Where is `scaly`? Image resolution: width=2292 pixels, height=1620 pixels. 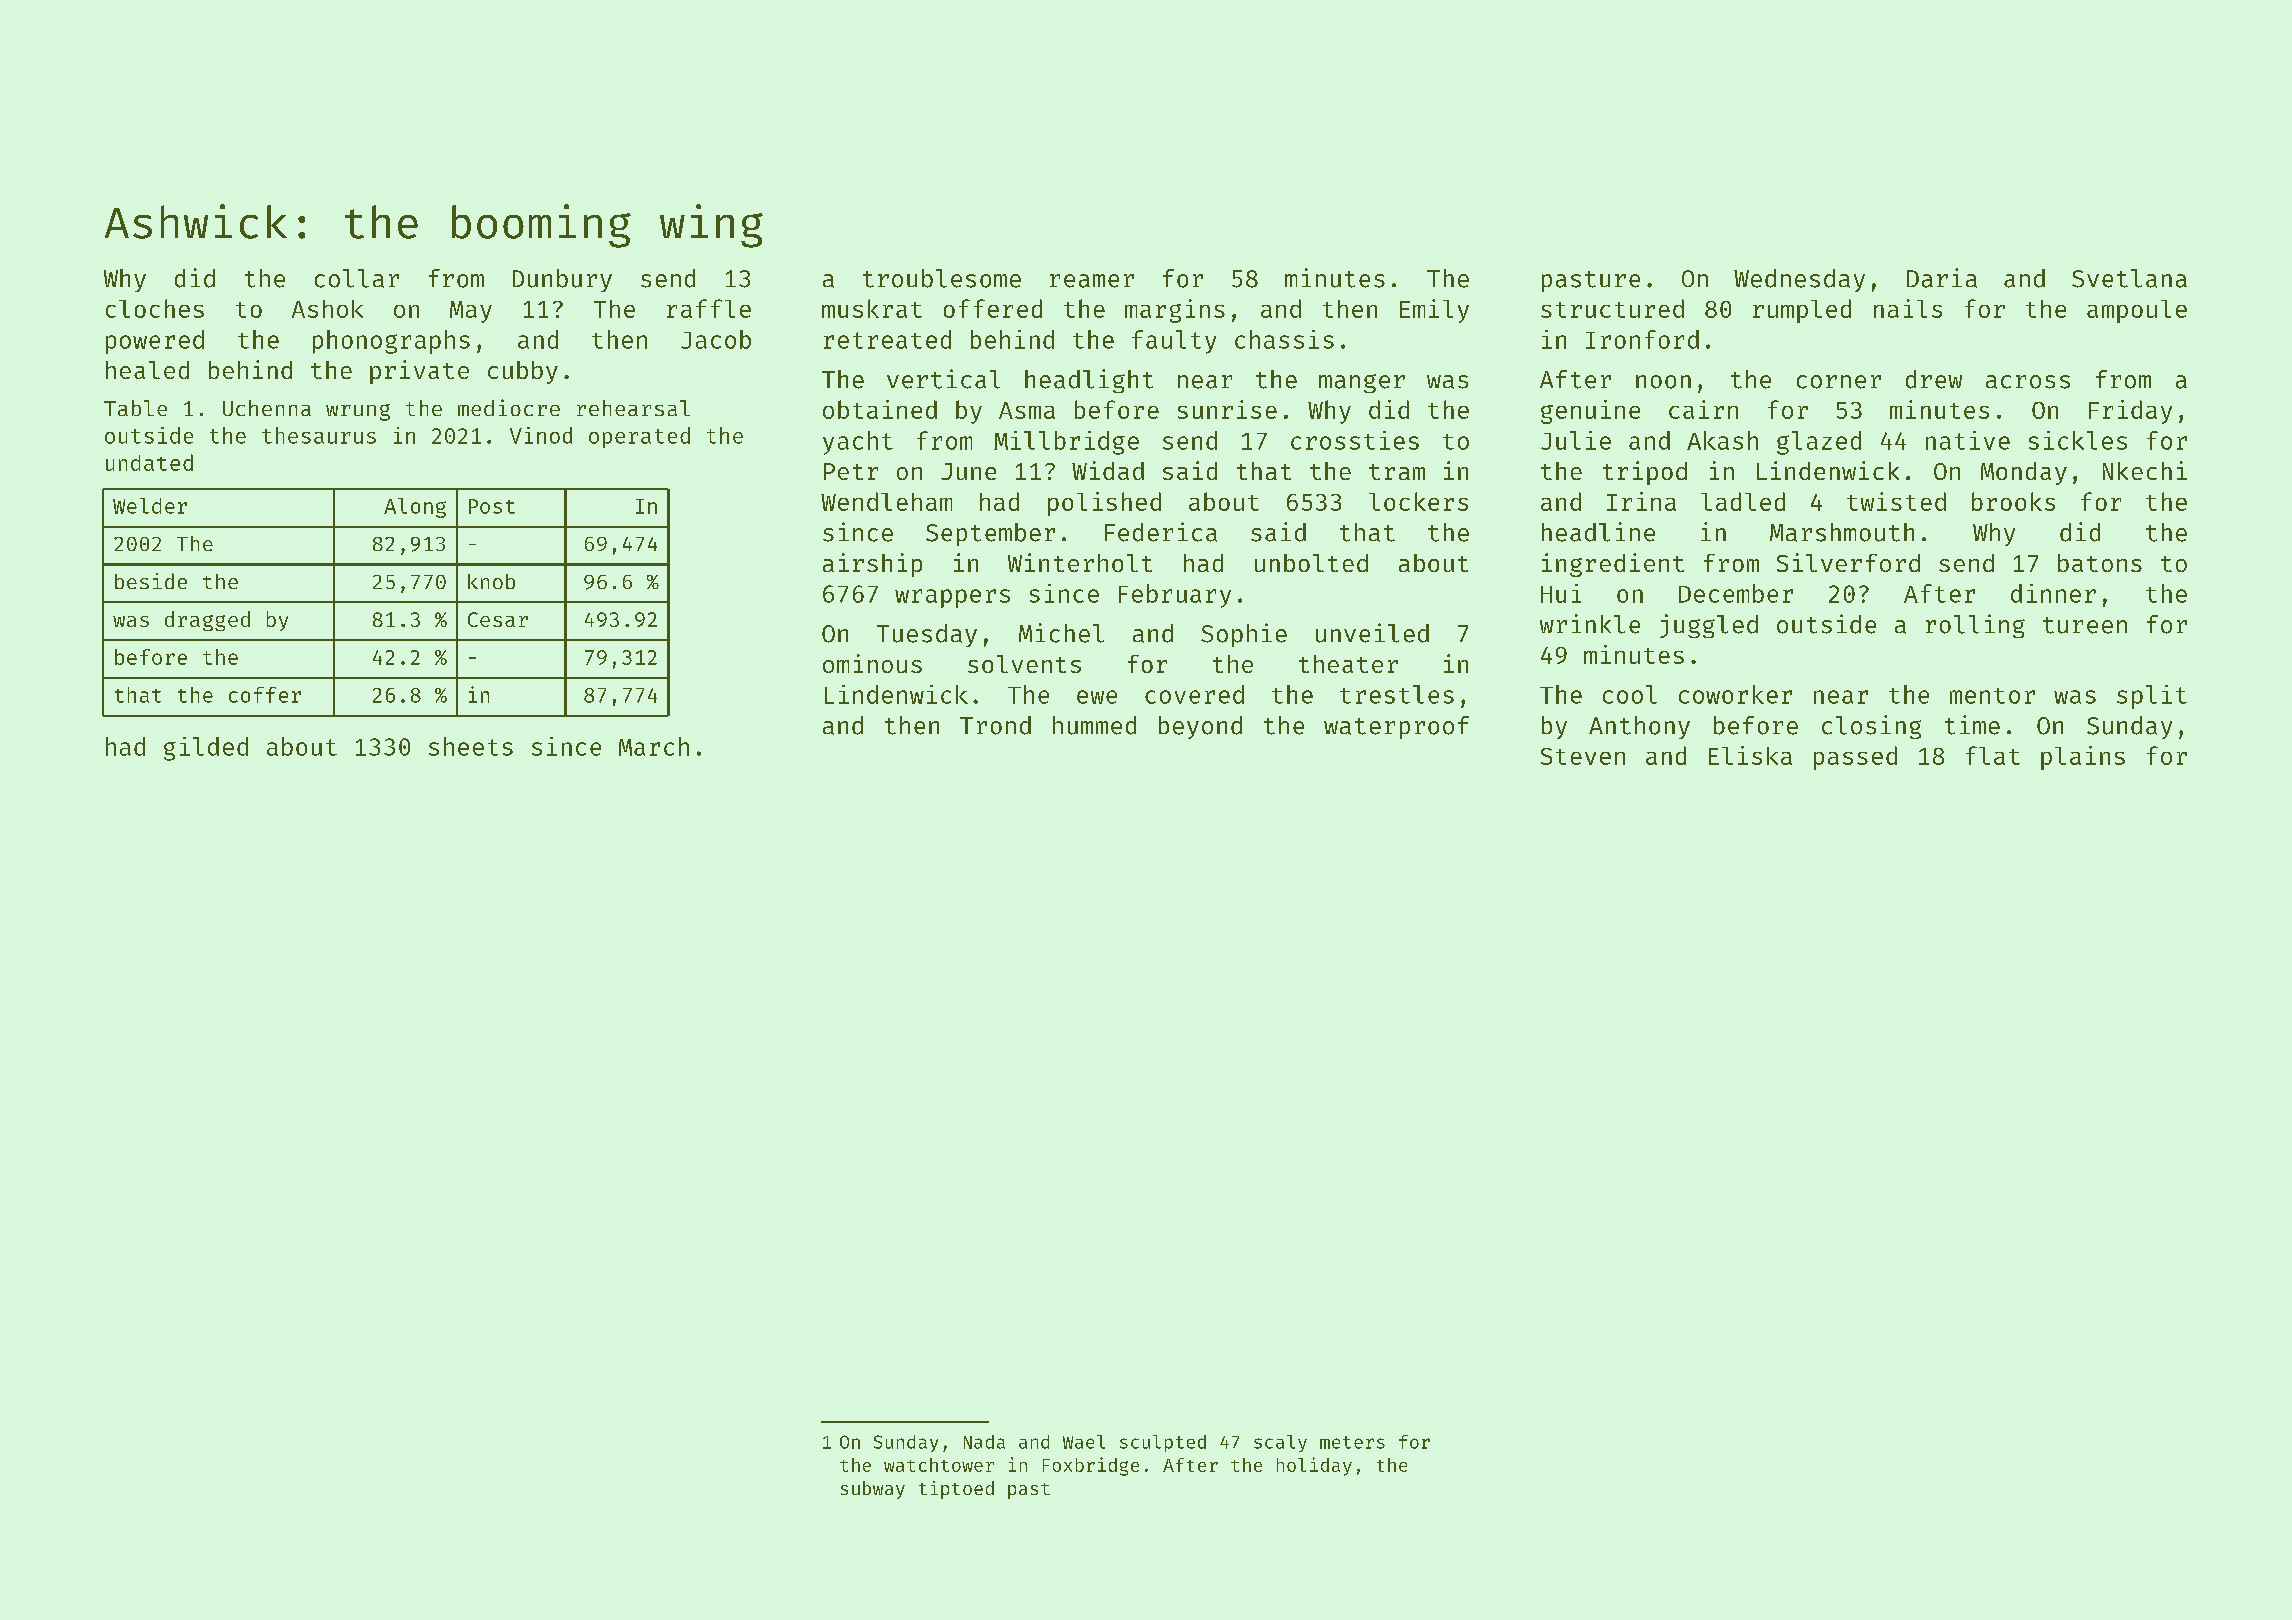
scaly is located at coordinates (1280, 1443).
